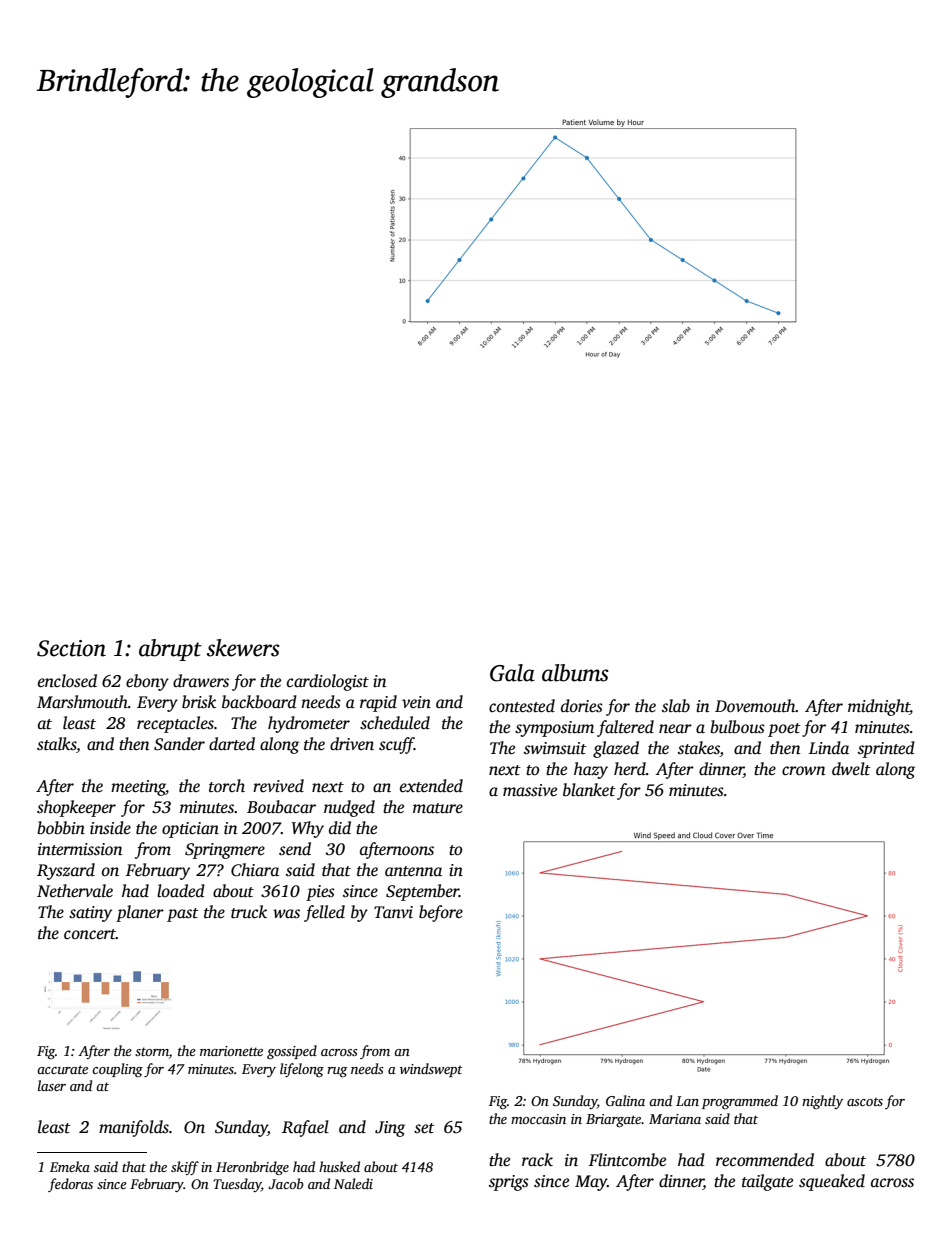  Describe the element at coordinates (152, 1051) in the screenshot. I see `storm` at that location.
